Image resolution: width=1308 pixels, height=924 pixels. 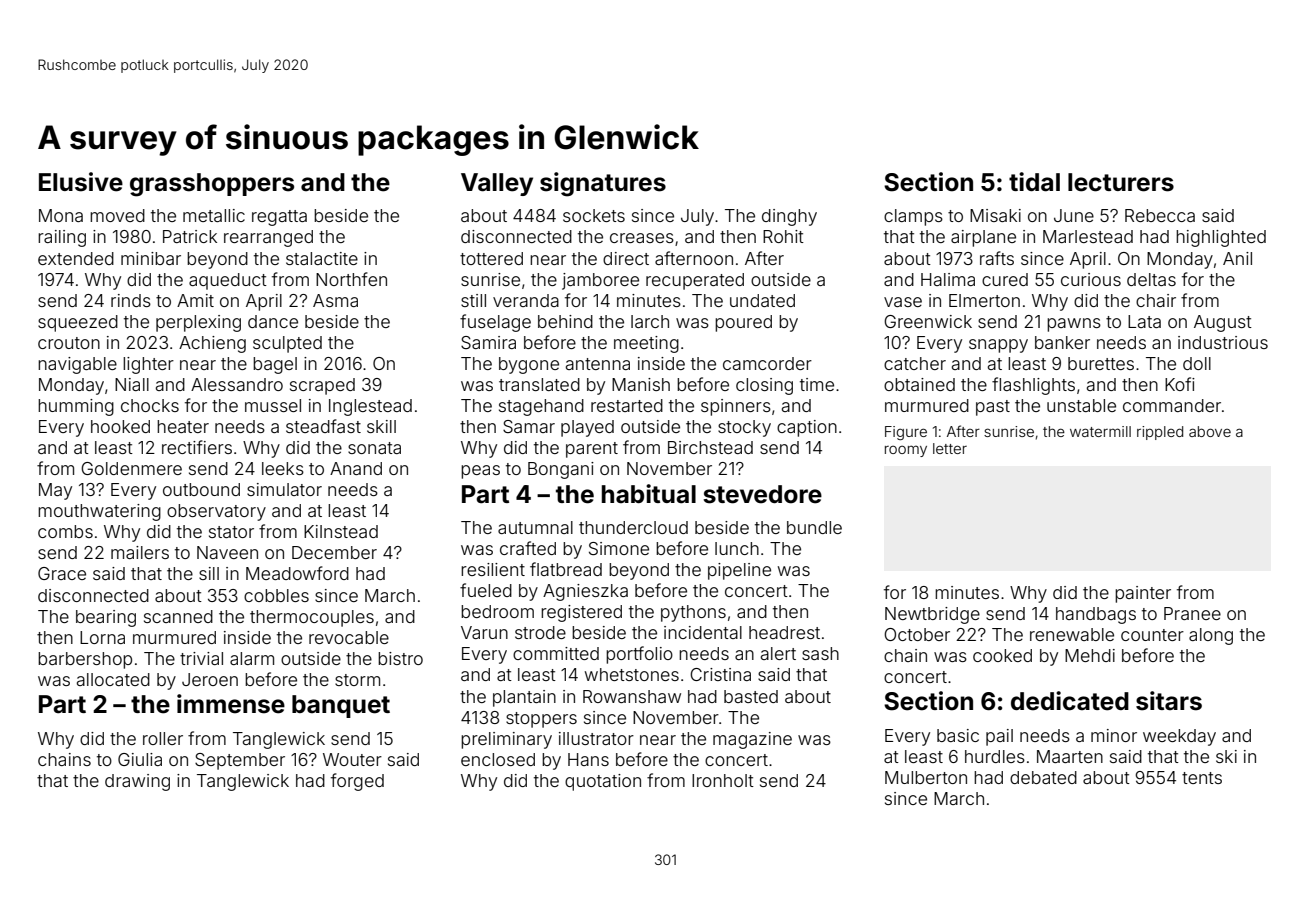 I want to click on letter, so click(x=950, y=448).
